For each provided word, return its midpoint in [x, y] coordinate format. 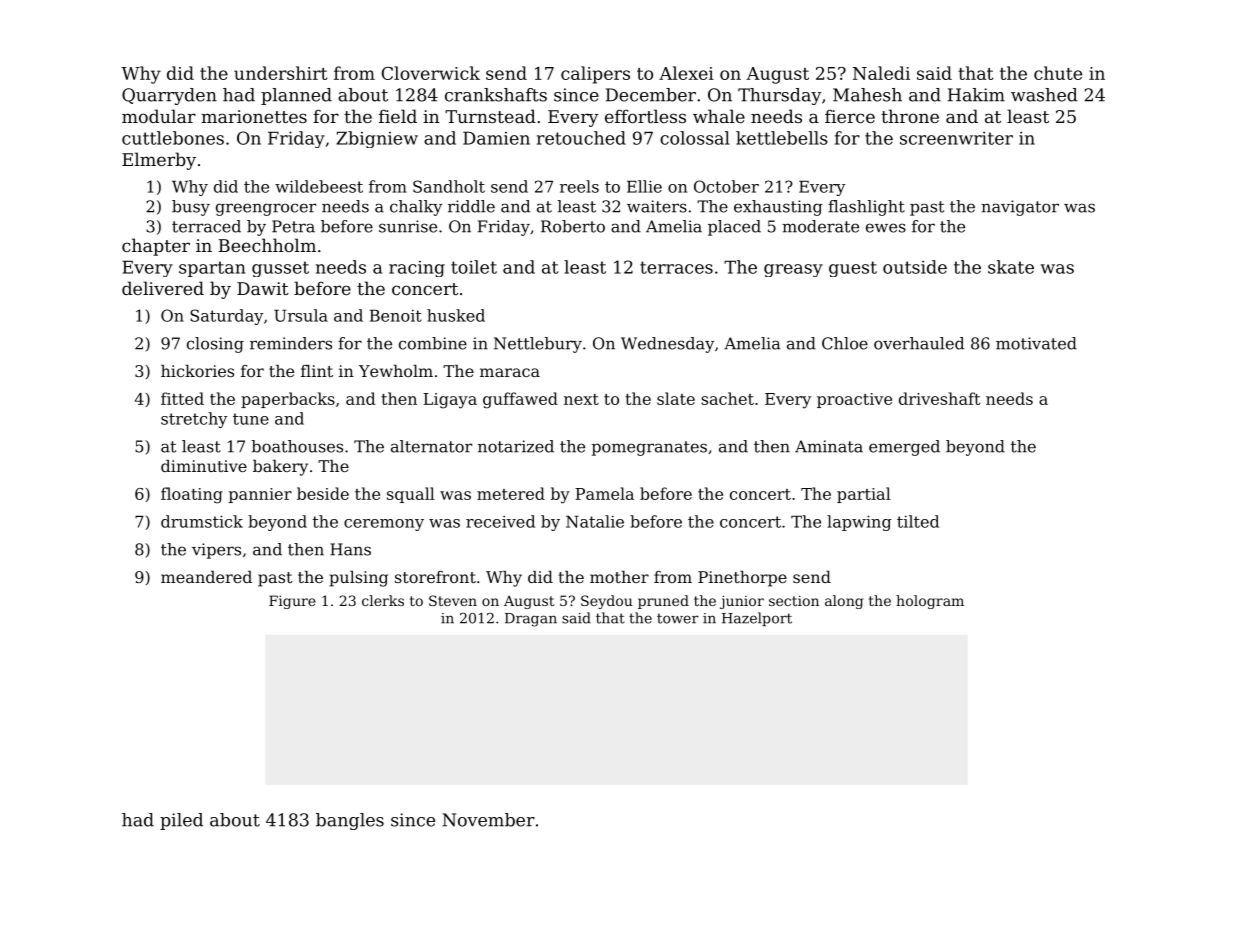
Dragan [531, 620]
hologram [930, 602]
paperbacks [288, 400]
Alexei [686, 73]
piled [181, 821]
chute [1058, 73]
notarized [516, 446]
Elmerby [159, 161]
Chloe [845, 343]
